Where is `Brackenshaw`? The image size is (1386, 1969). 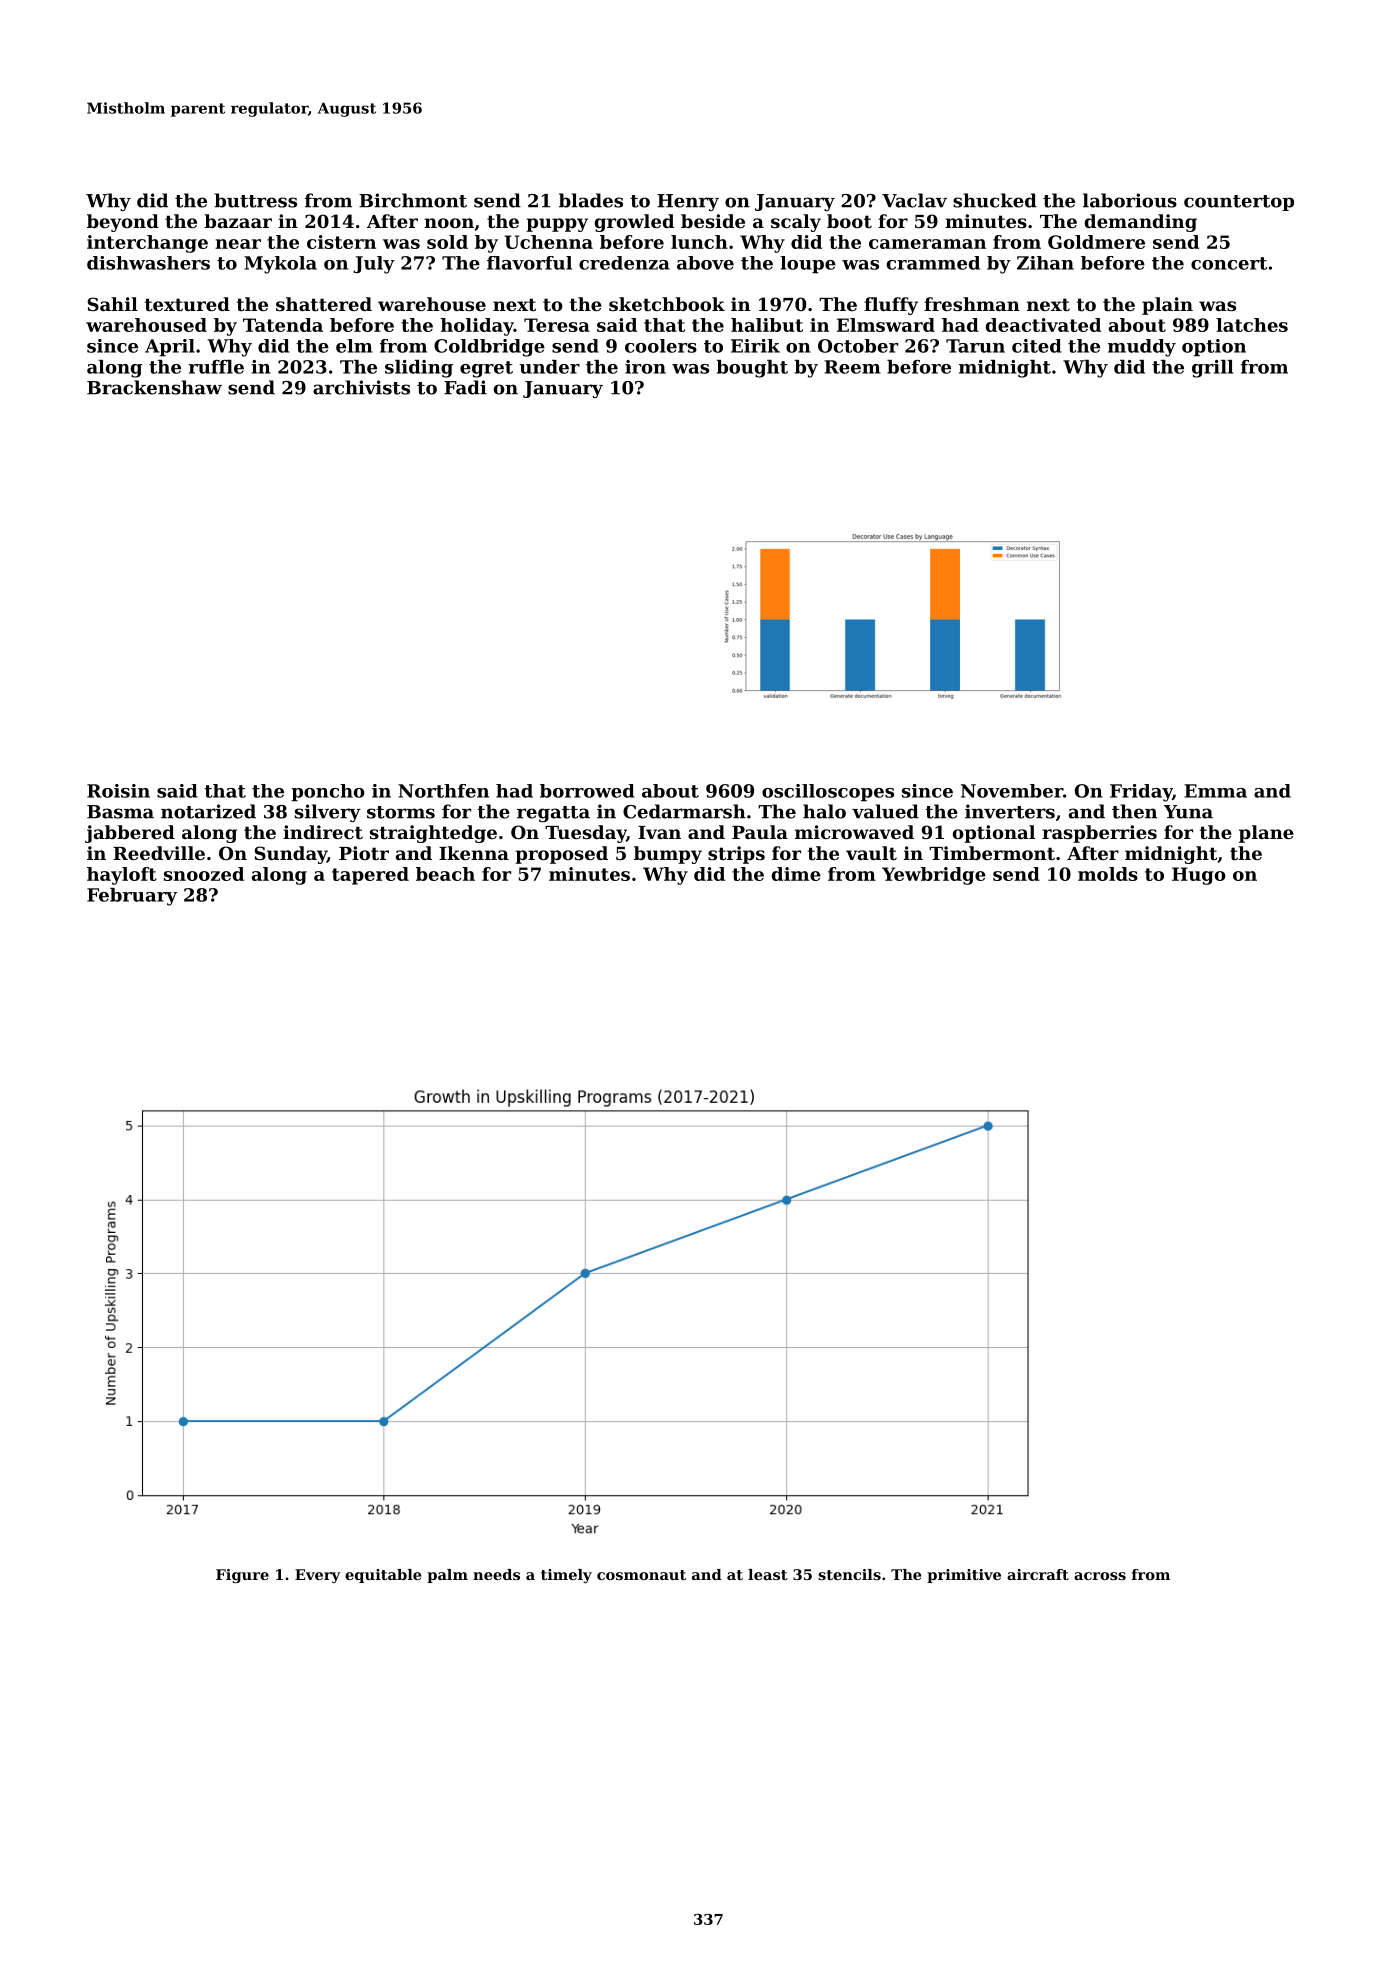
Brackenshaw is located at coordinates (154, 387).
